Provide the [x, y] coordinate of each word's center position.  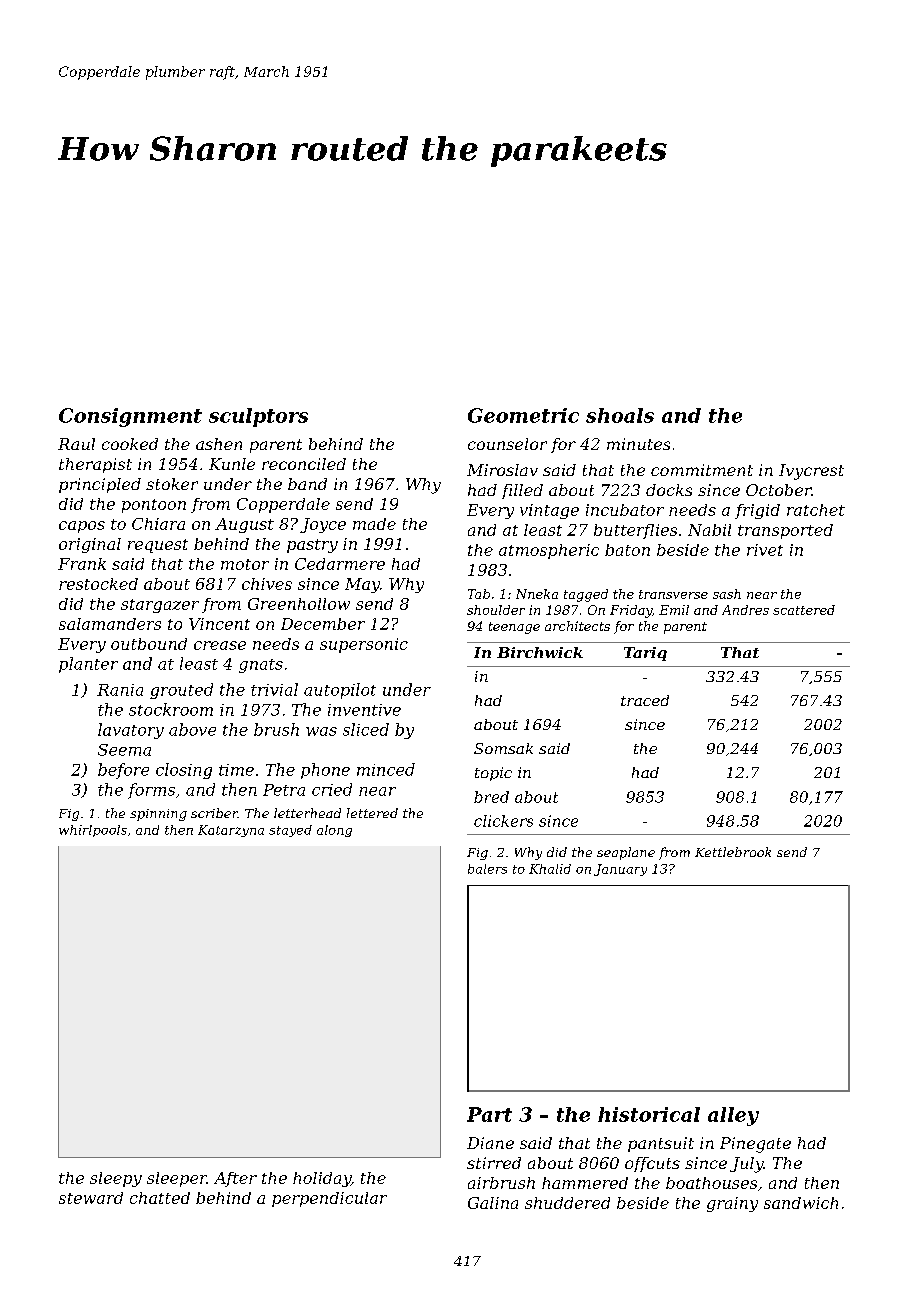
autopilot [340, 691]
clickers [503, 821]
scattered [804, 610]
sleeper [177, 1179]
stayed [290, 831]
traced [645, 700]
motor [245, 564]
